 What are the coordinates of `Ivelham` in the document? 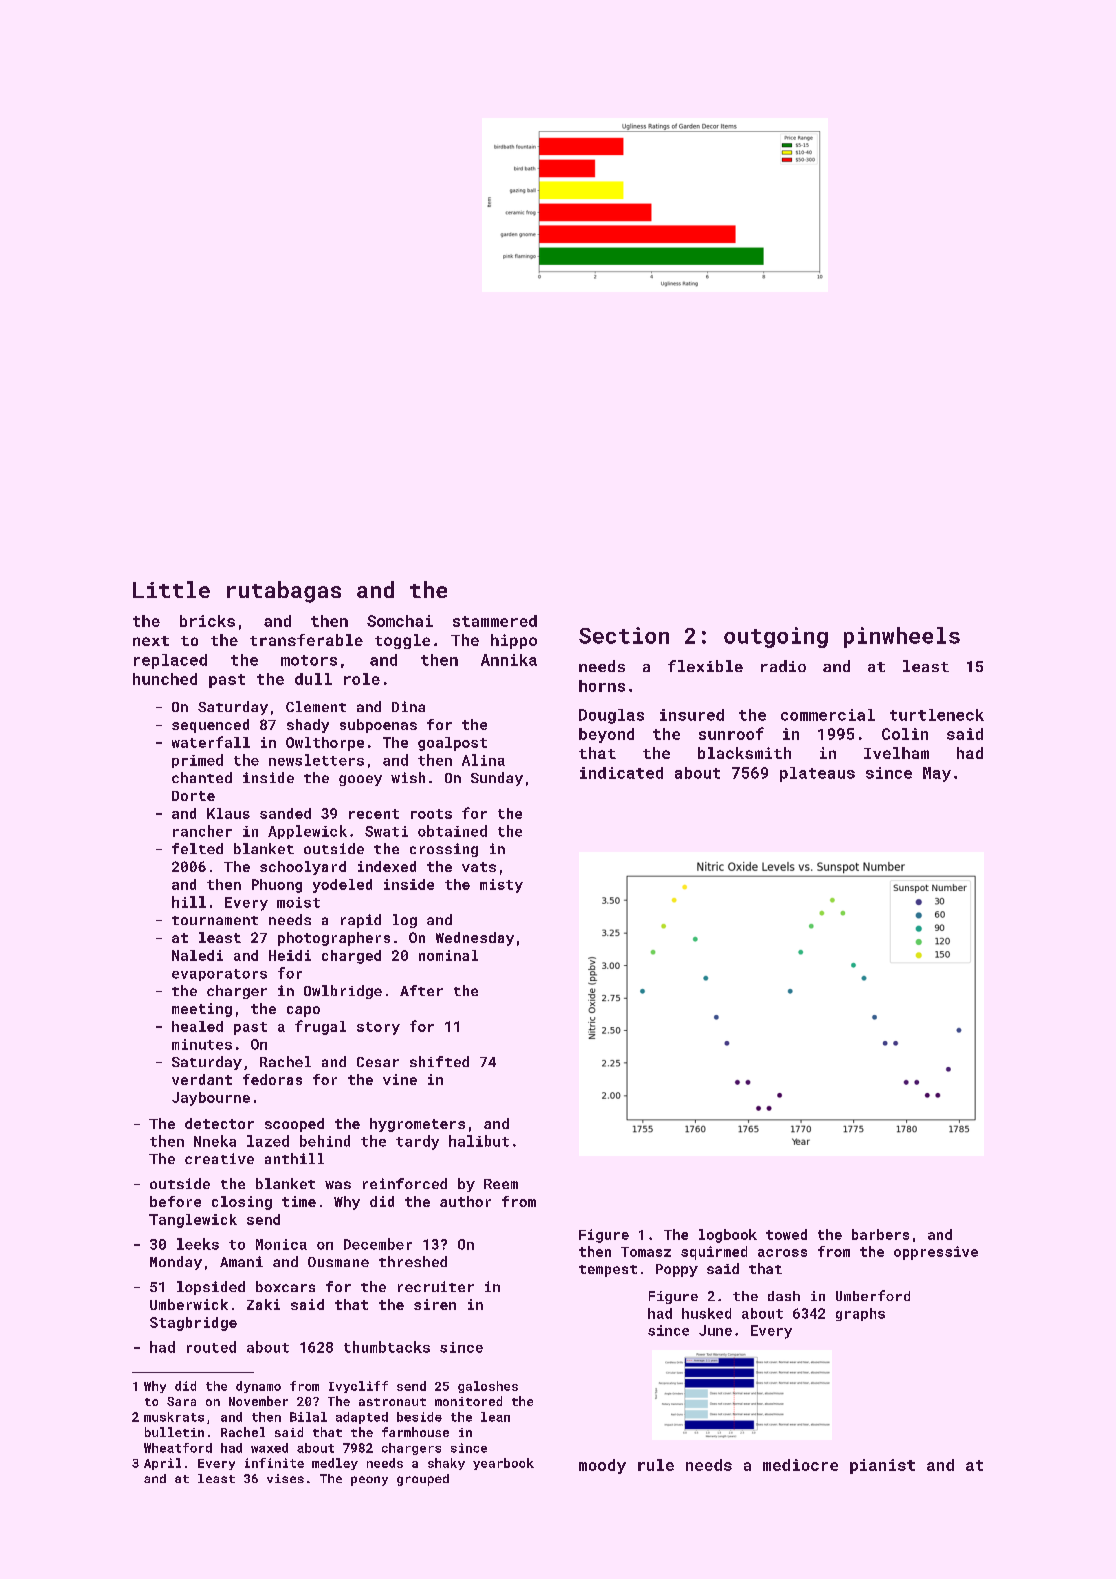 It's located at (896, 753).
